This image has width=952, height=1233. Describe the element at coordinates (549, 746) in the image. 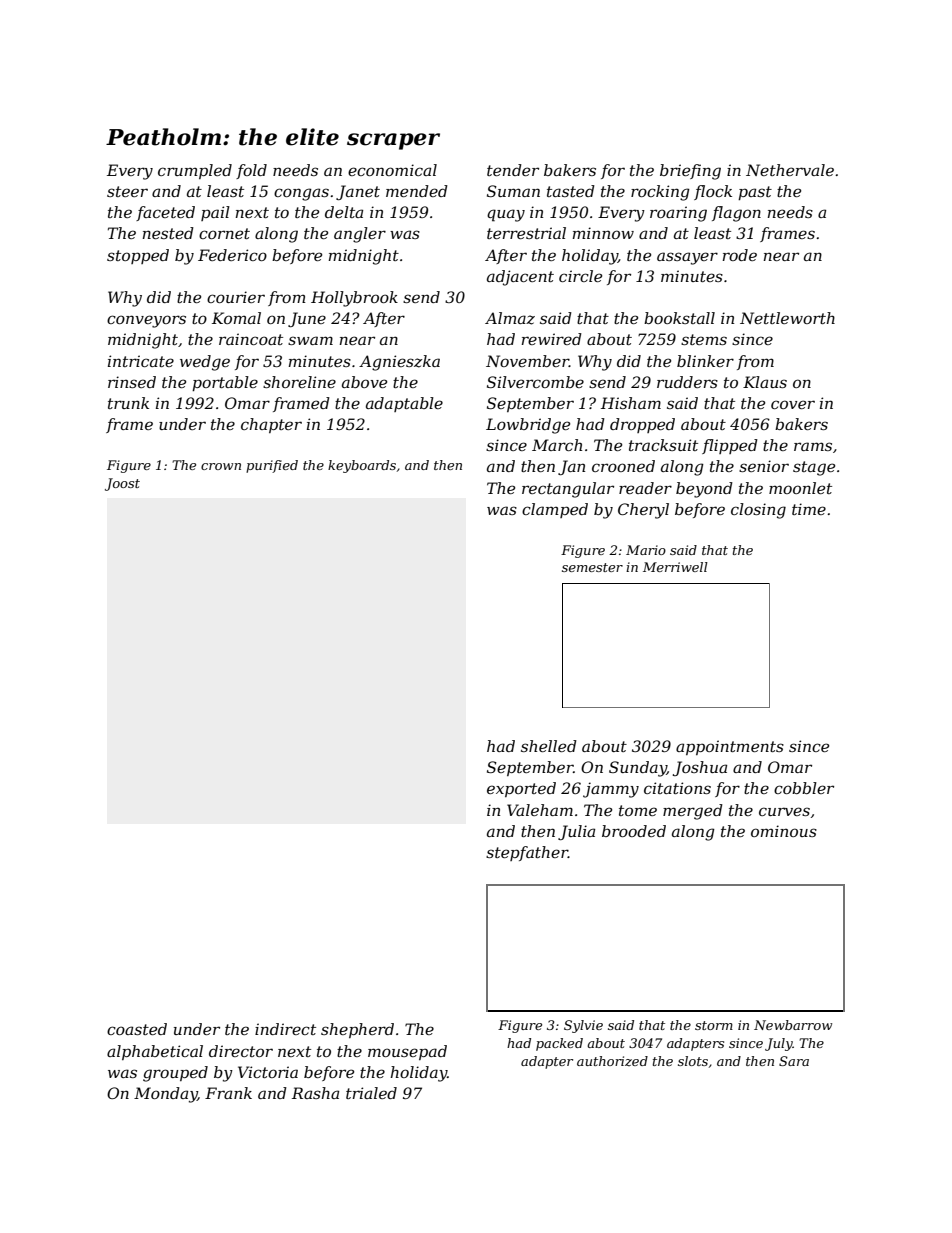

I see `shelled` at that location.
